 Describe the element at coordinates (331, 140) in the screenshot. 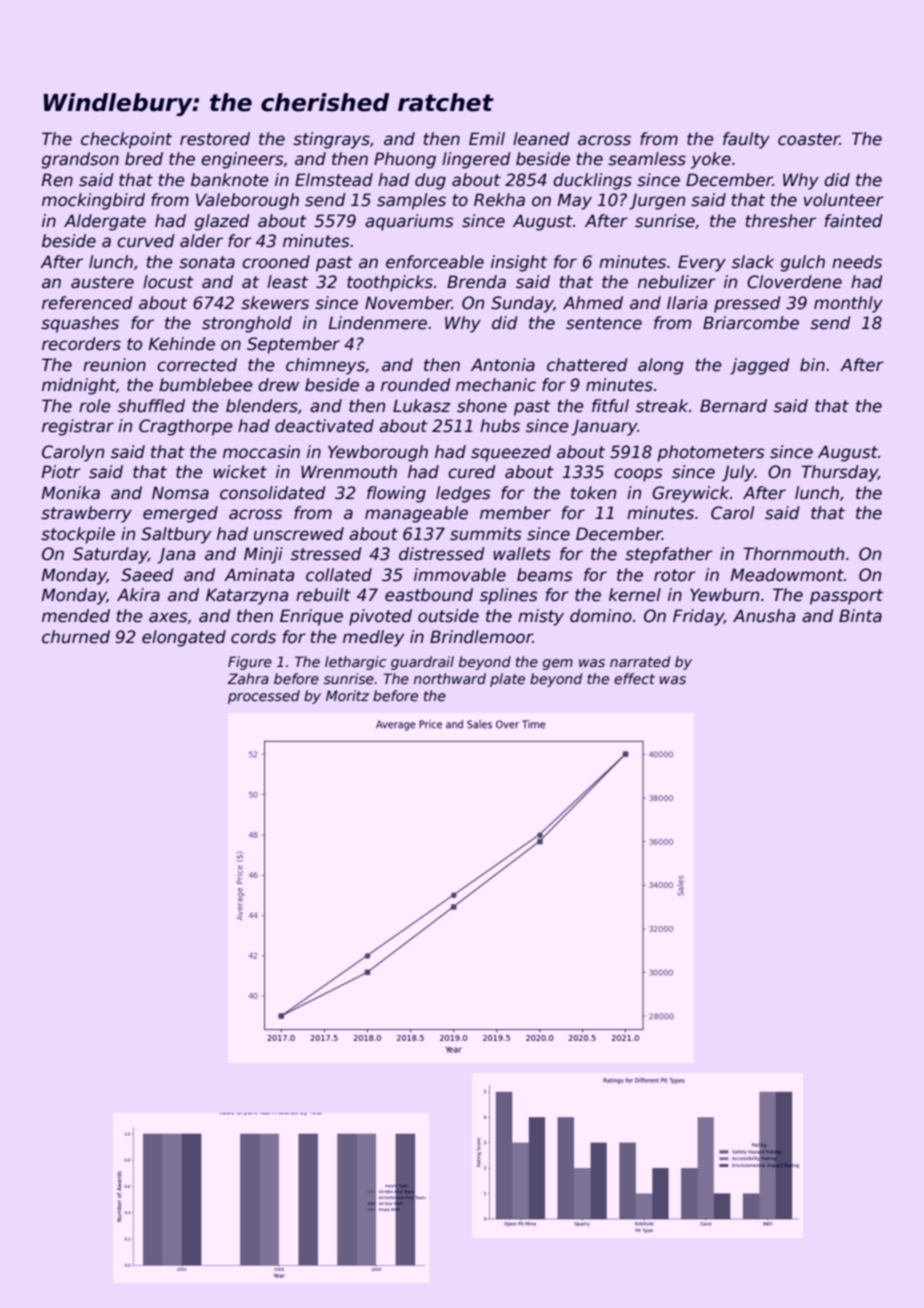

I see `stingrays` at that location.
